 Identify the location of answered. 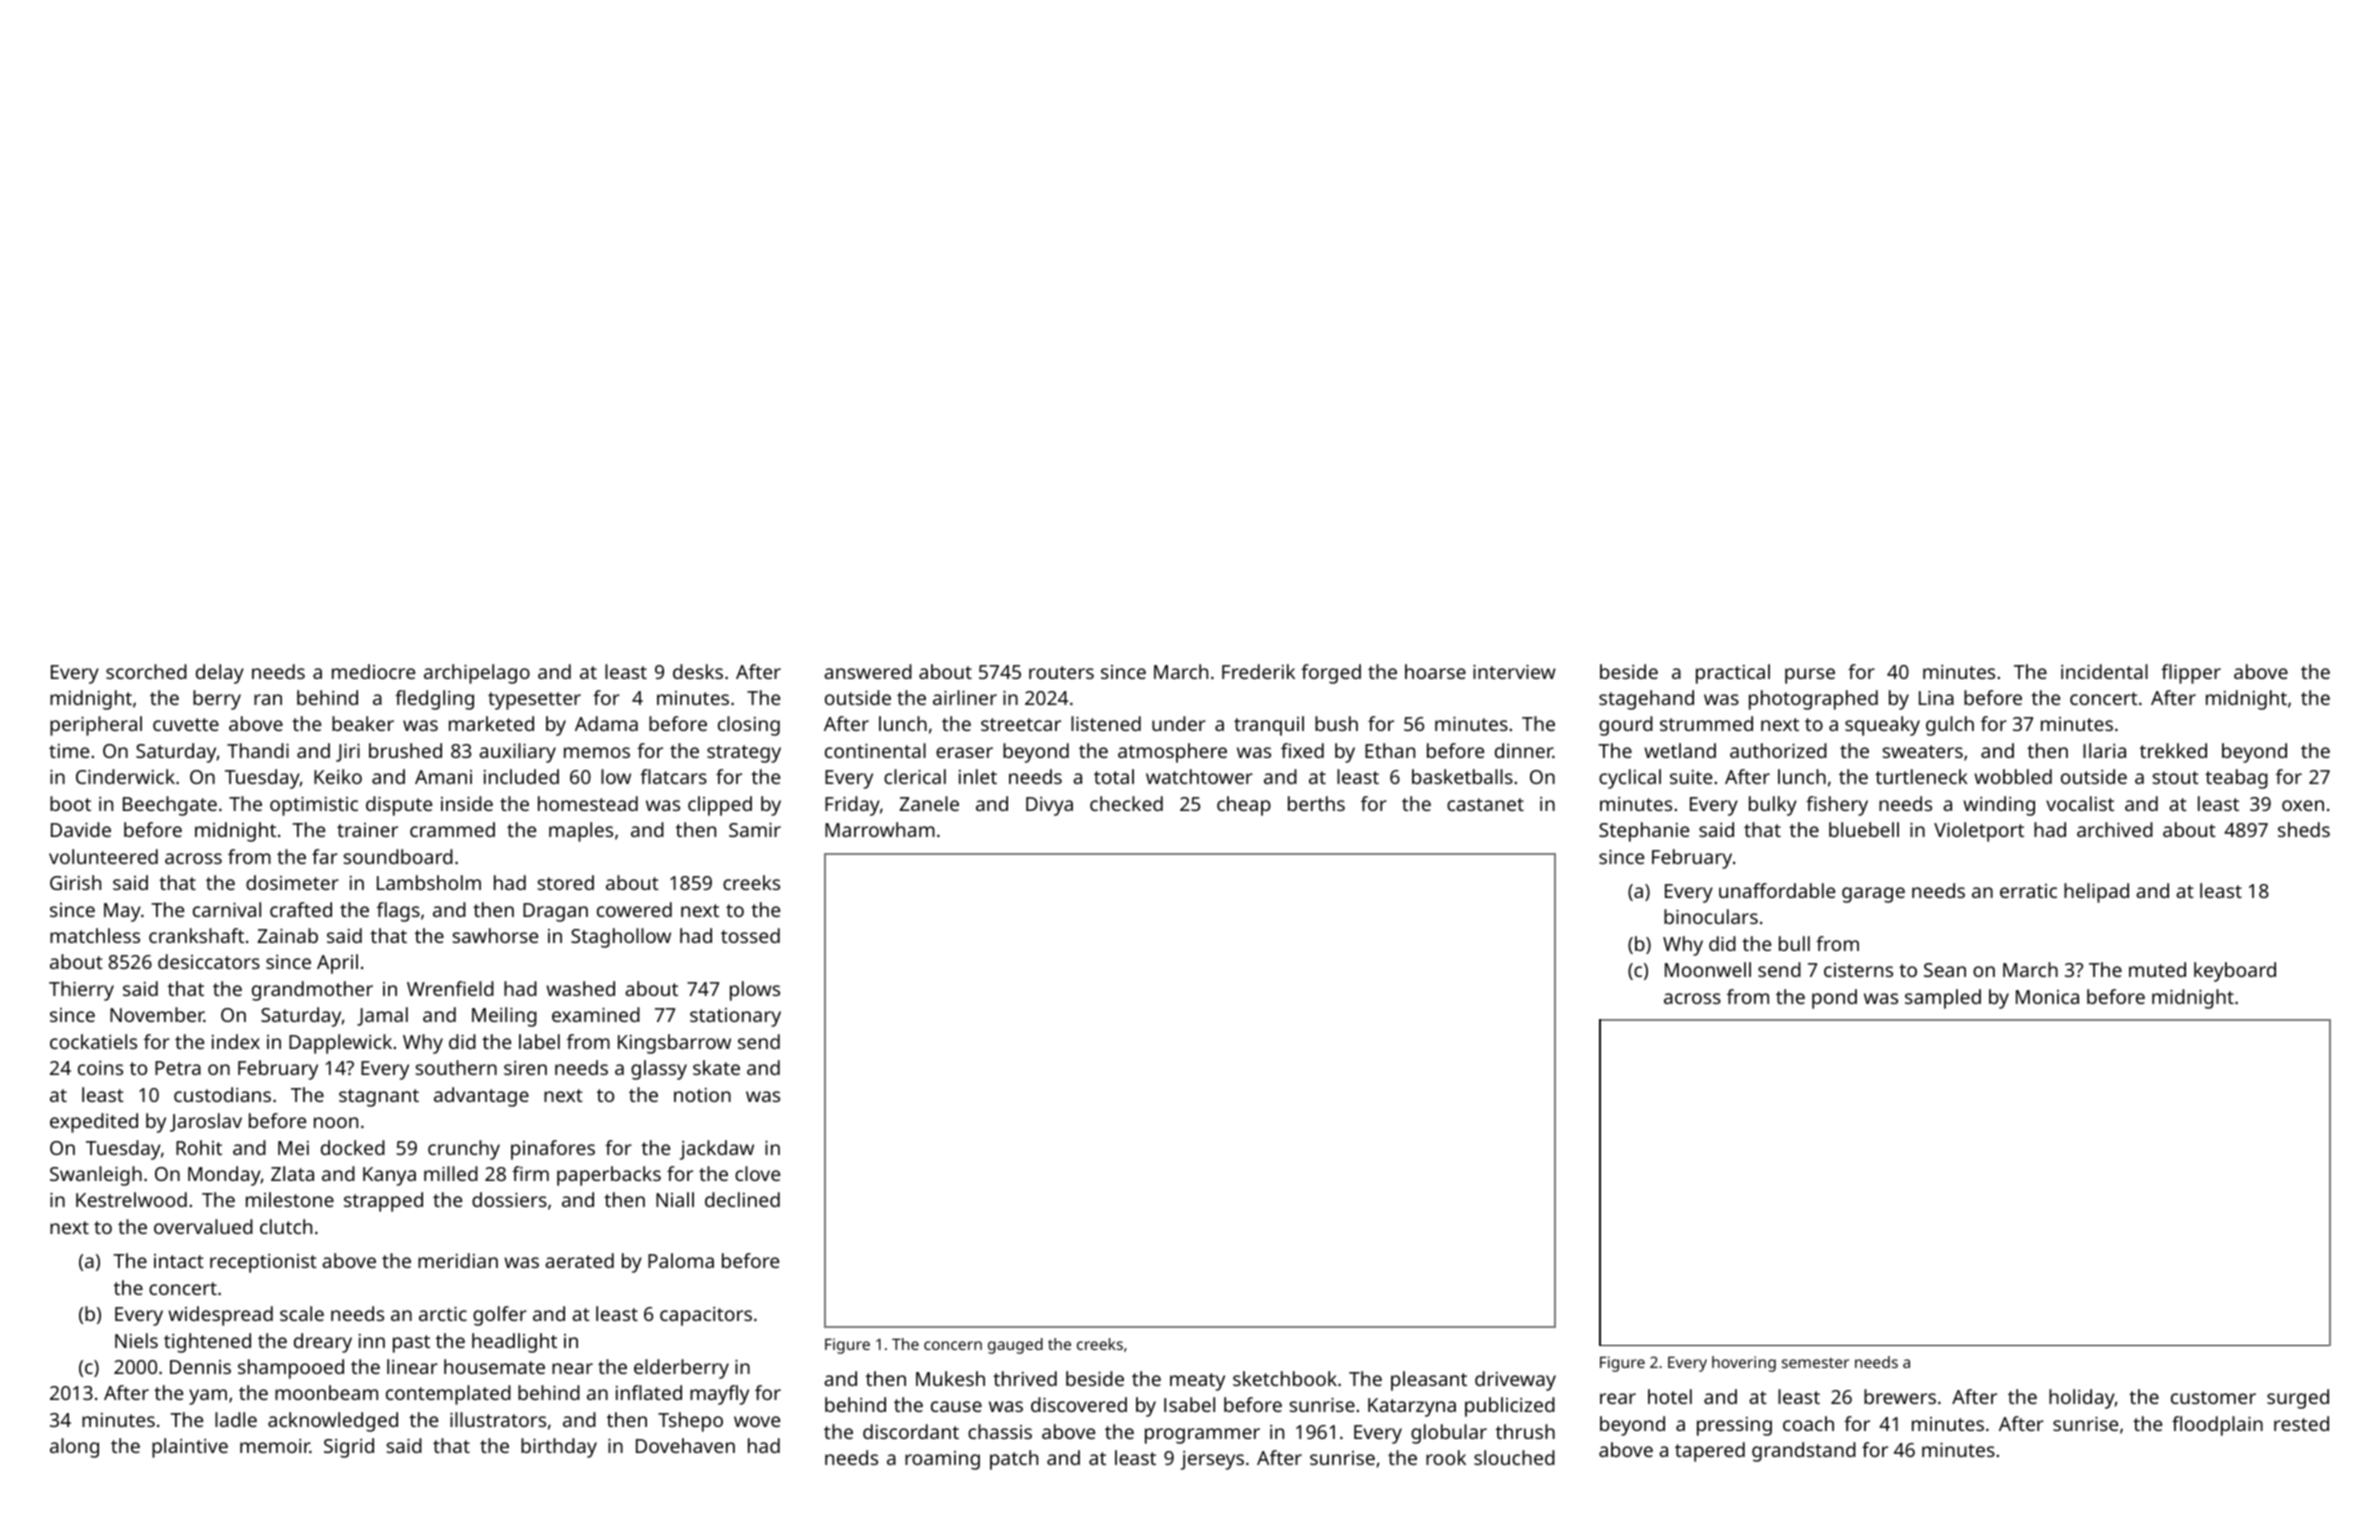
(868, 671).
